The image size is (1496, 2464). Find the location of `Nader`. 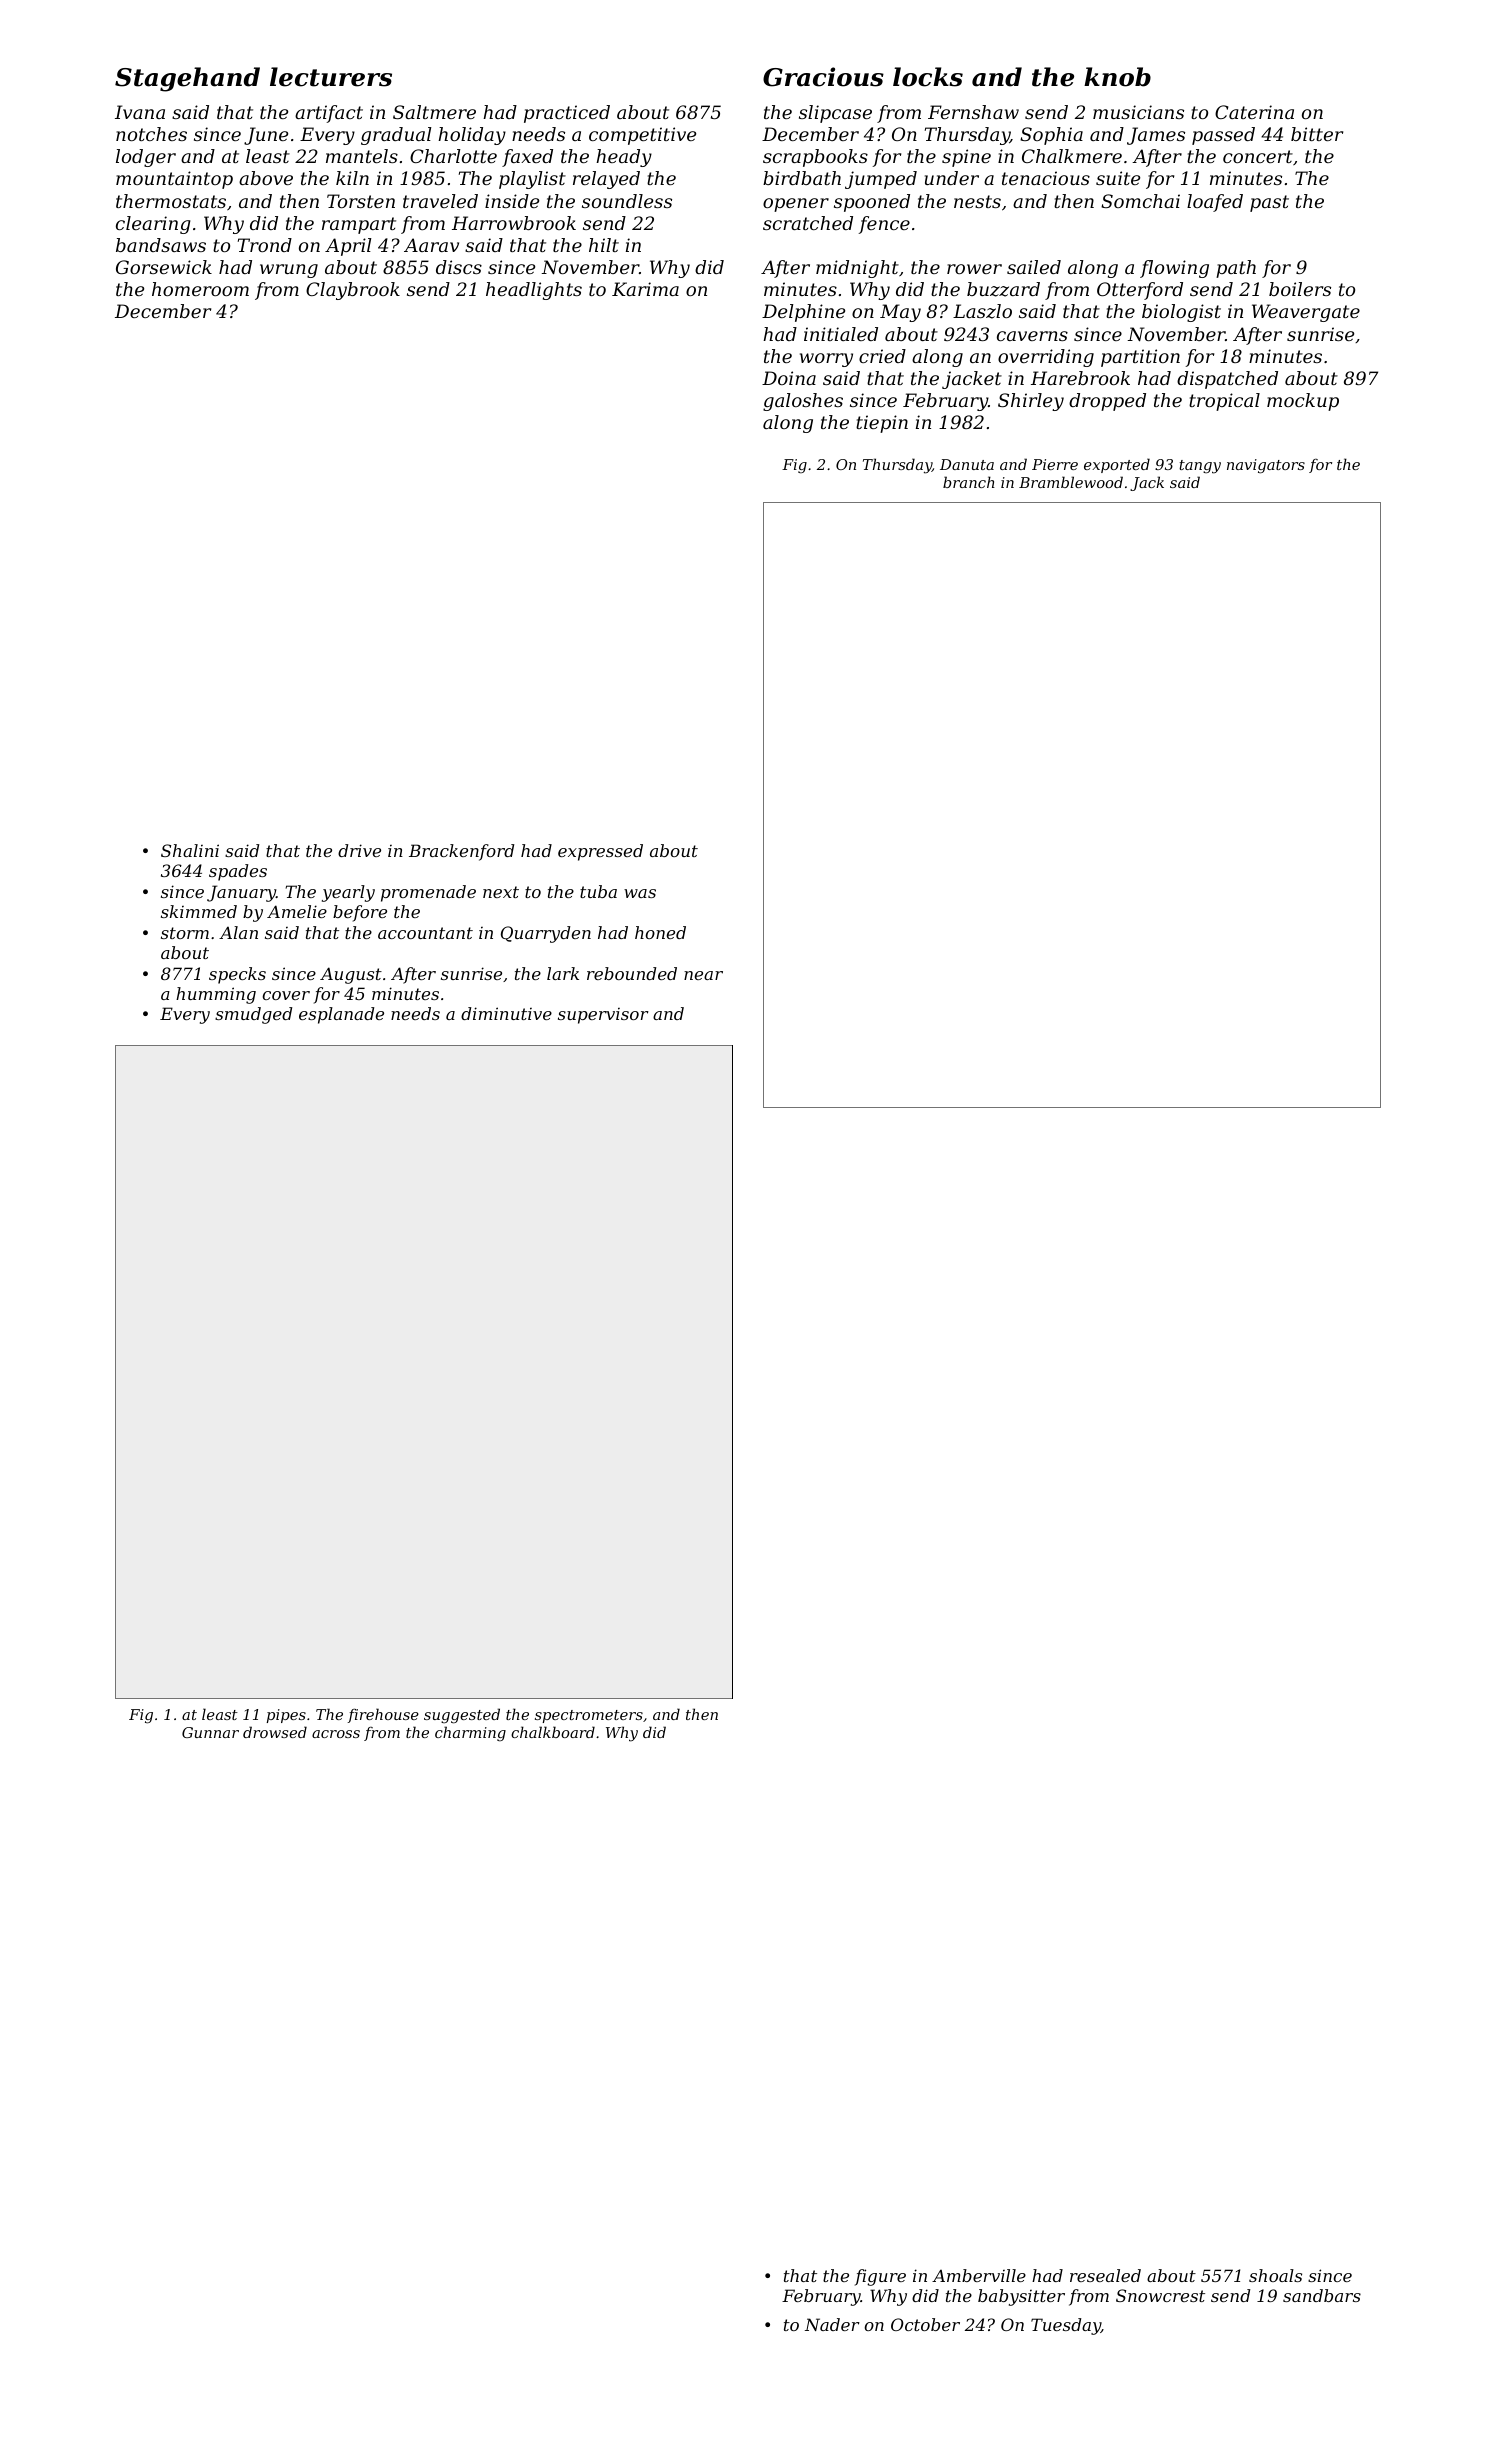

Nader is located at coordinates (832, 2324).
